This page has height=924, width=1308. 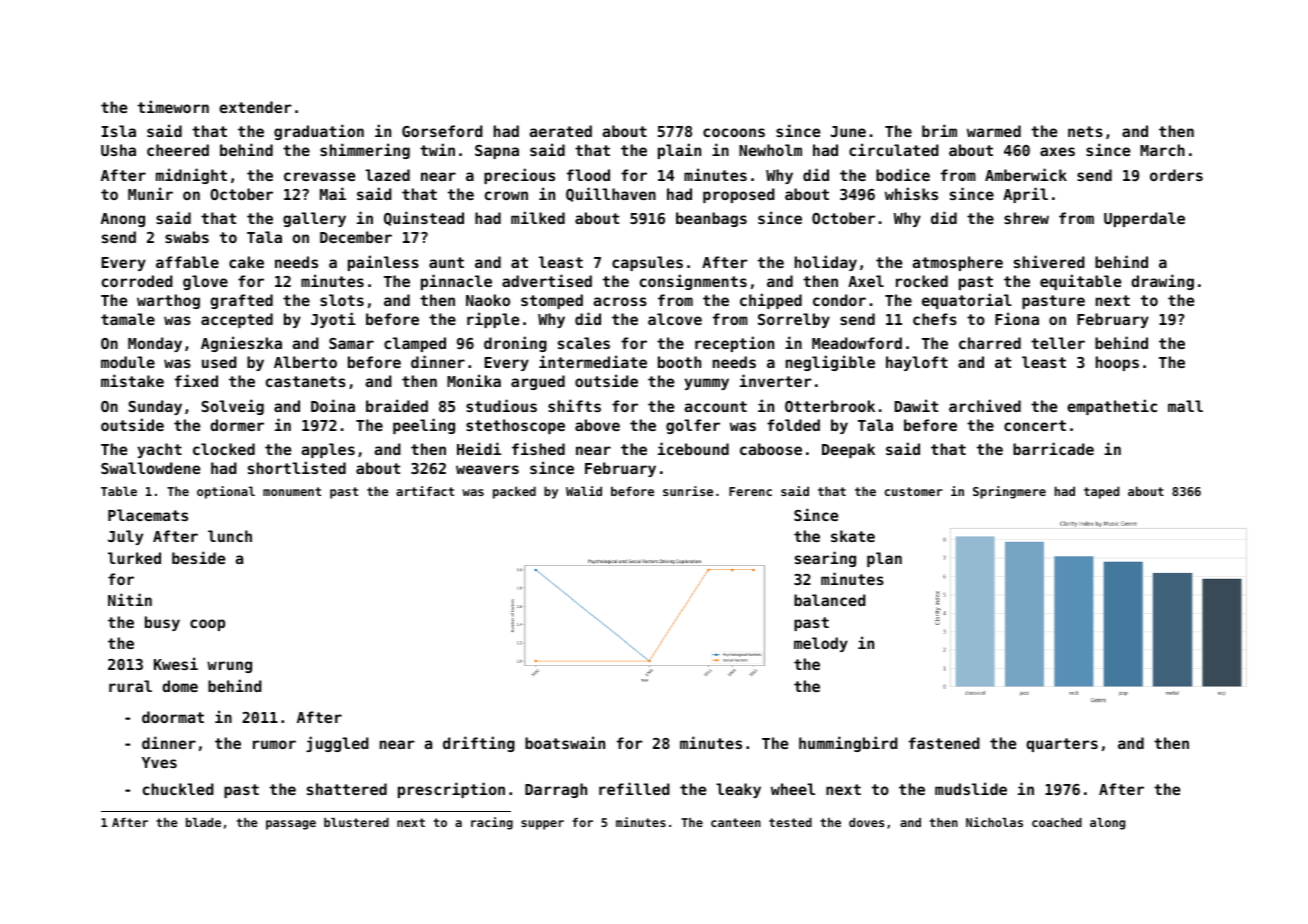 I want to click on tested, so click(x=790, y=822).
